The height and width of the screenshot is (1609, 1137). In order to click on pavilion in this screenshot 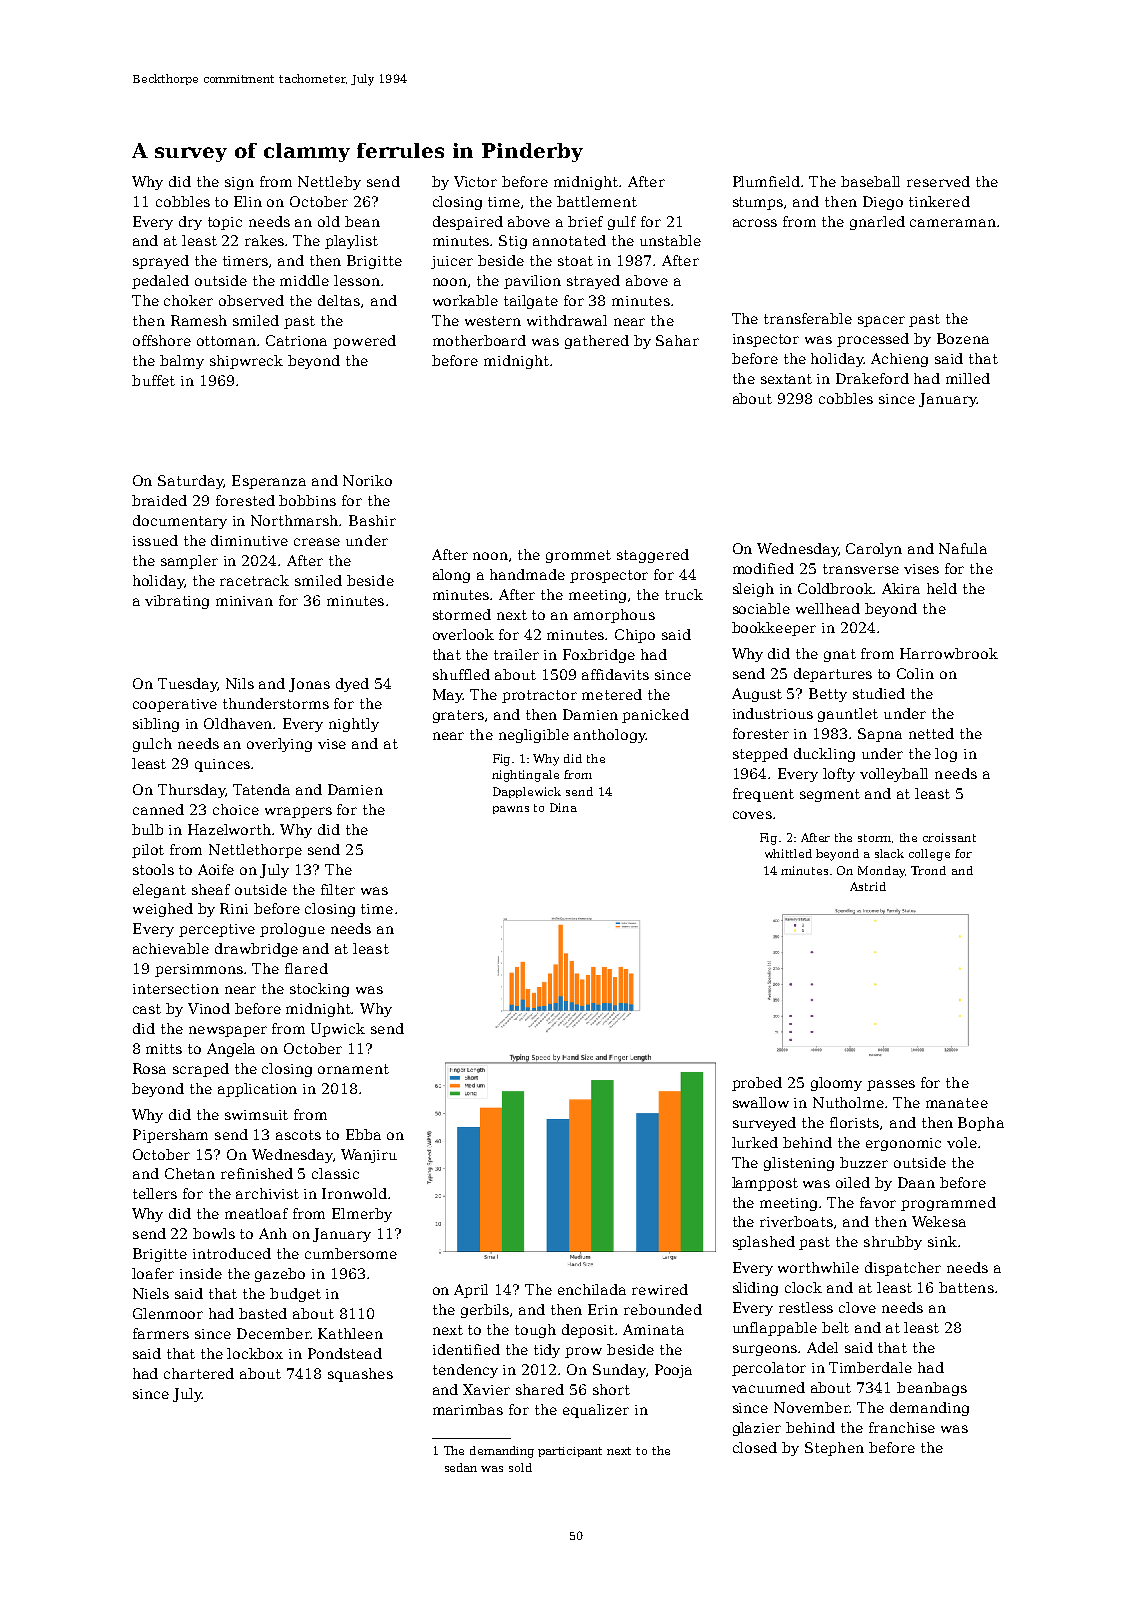, I will do `click(532, 282)`.
